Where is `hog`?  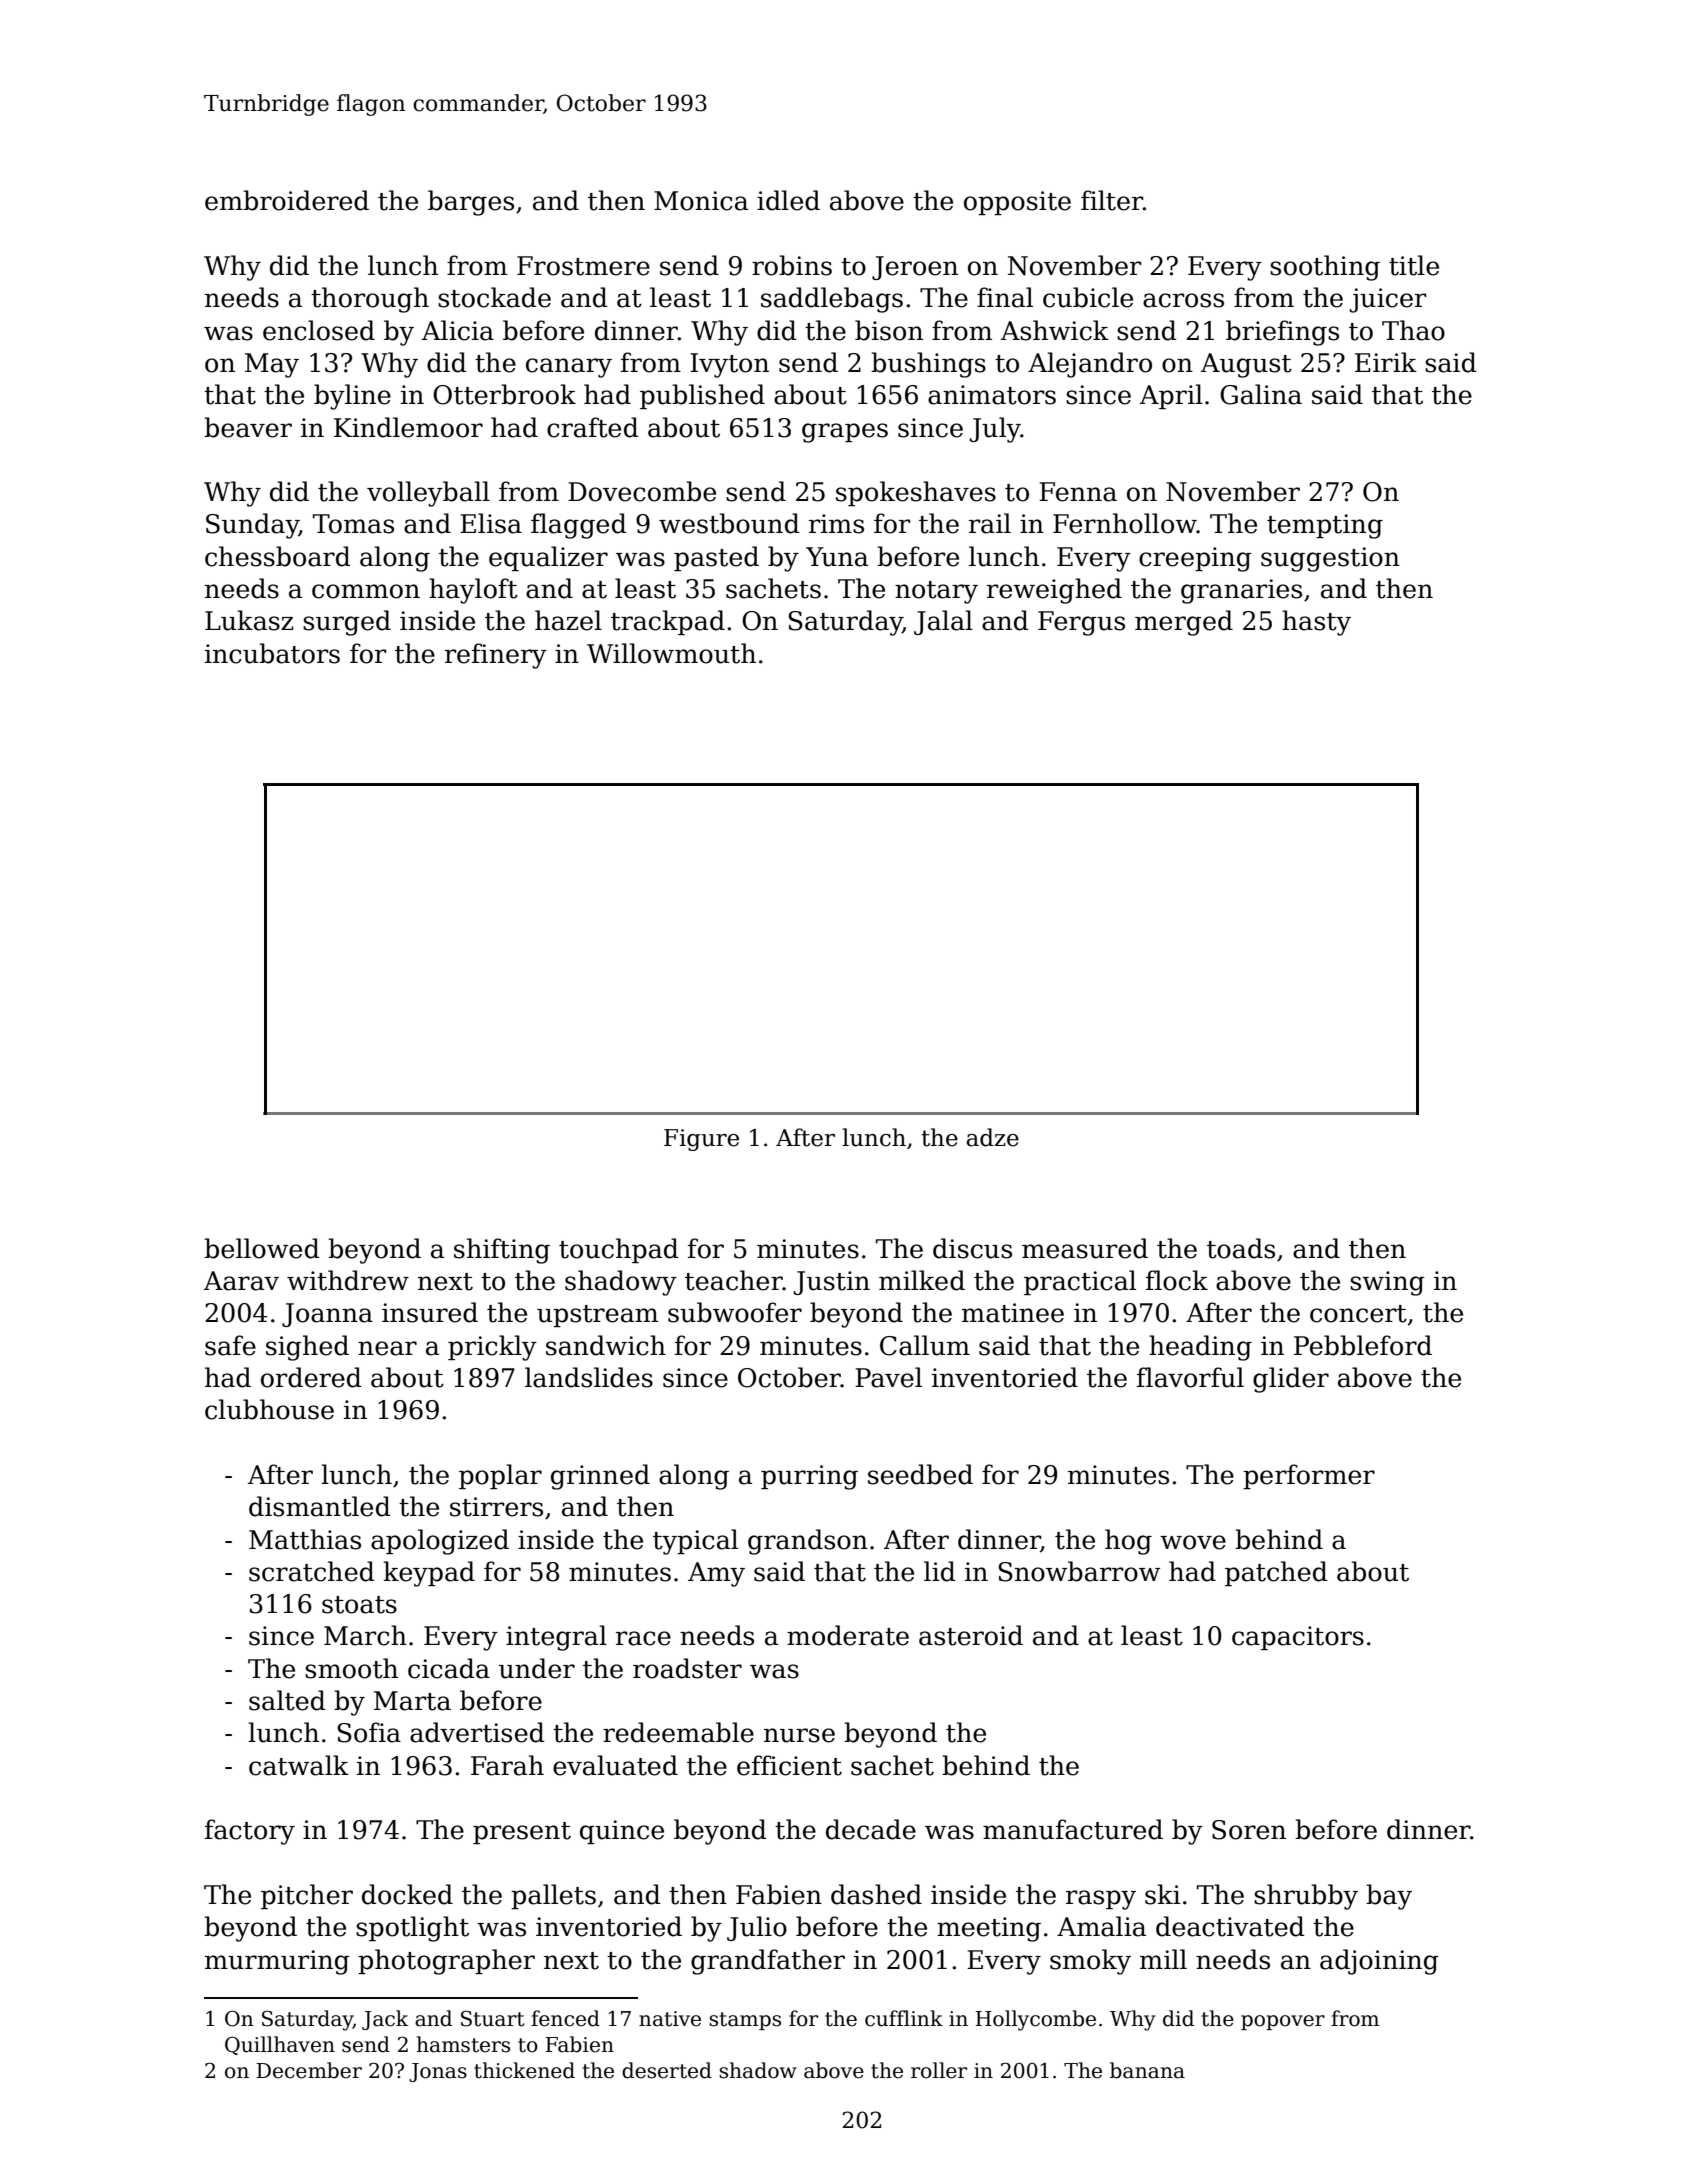 hog is located at coordinates (1128, 1542).
